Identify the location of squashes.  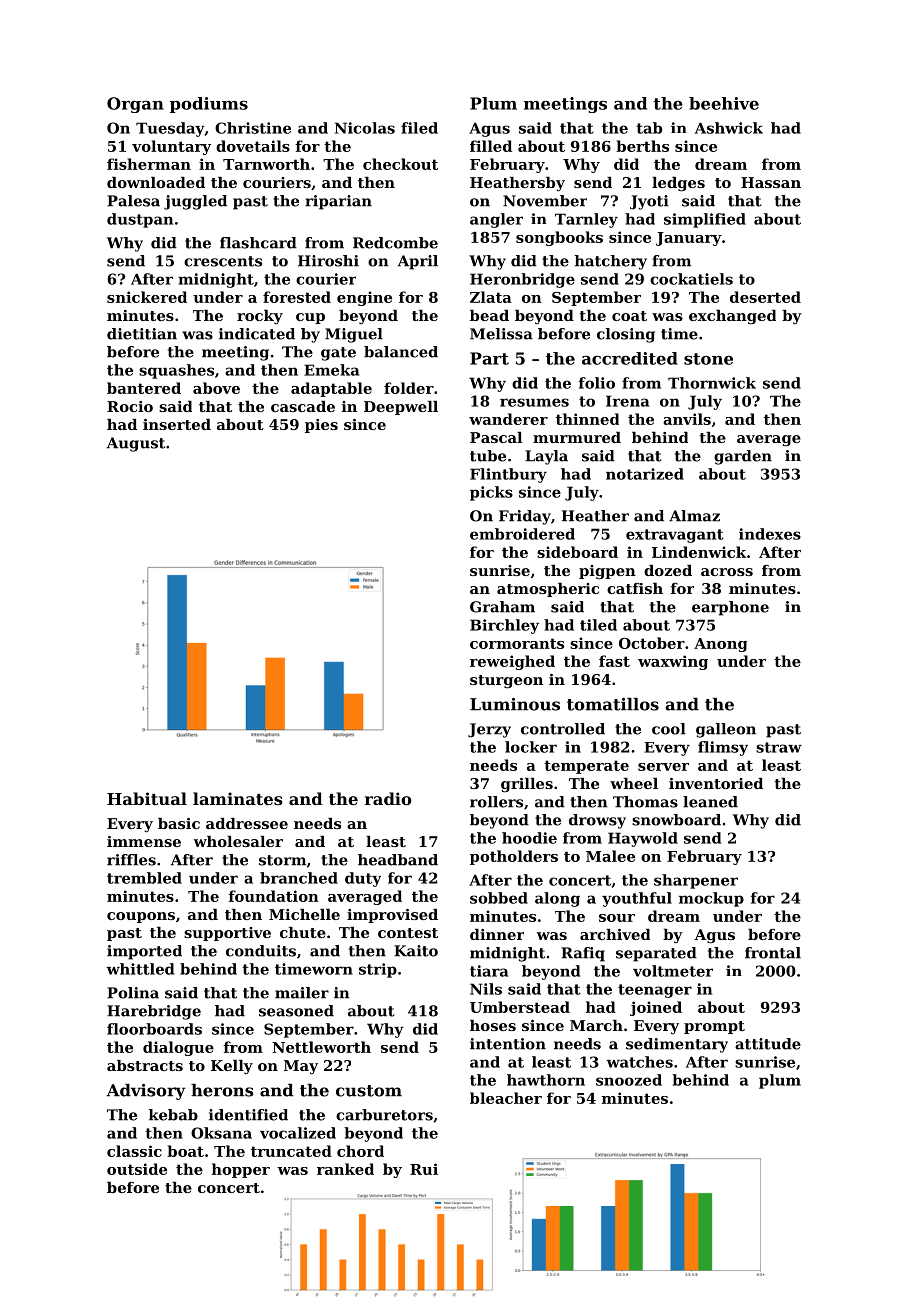
(176, 371).
